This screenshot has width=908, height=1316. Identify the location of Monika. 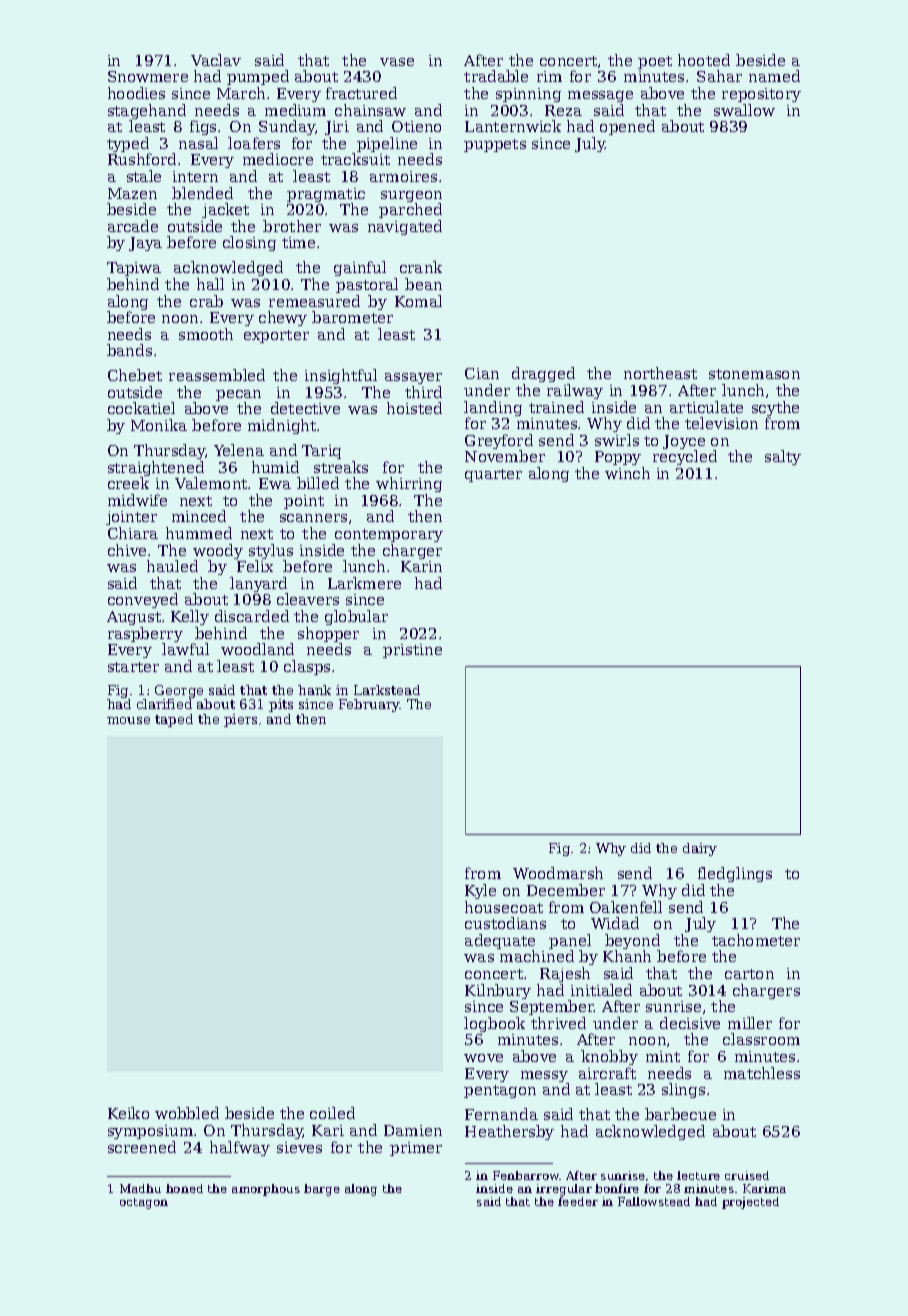
(159, 425).
